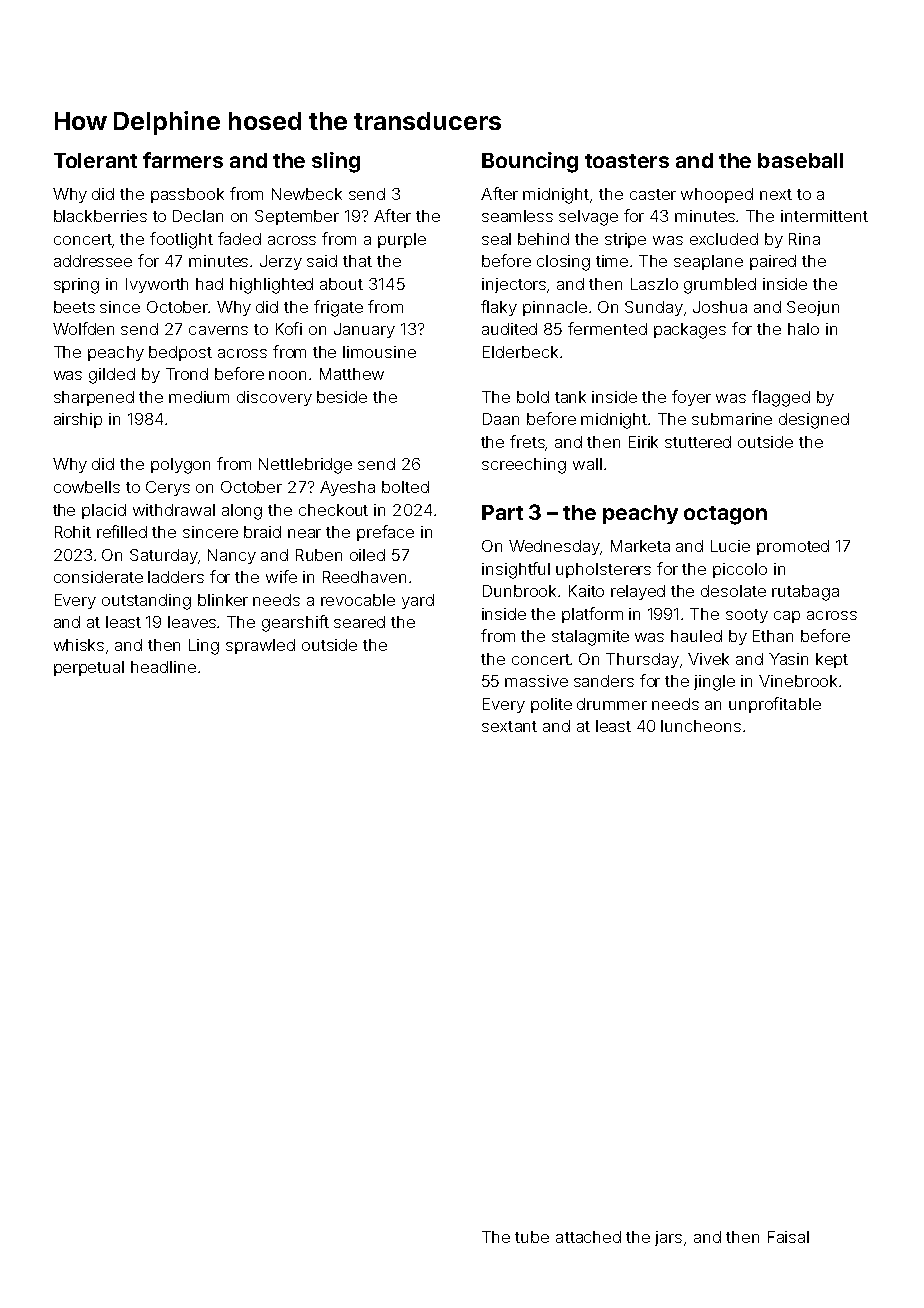  I want to click on Marketa, so click(640, 546).
